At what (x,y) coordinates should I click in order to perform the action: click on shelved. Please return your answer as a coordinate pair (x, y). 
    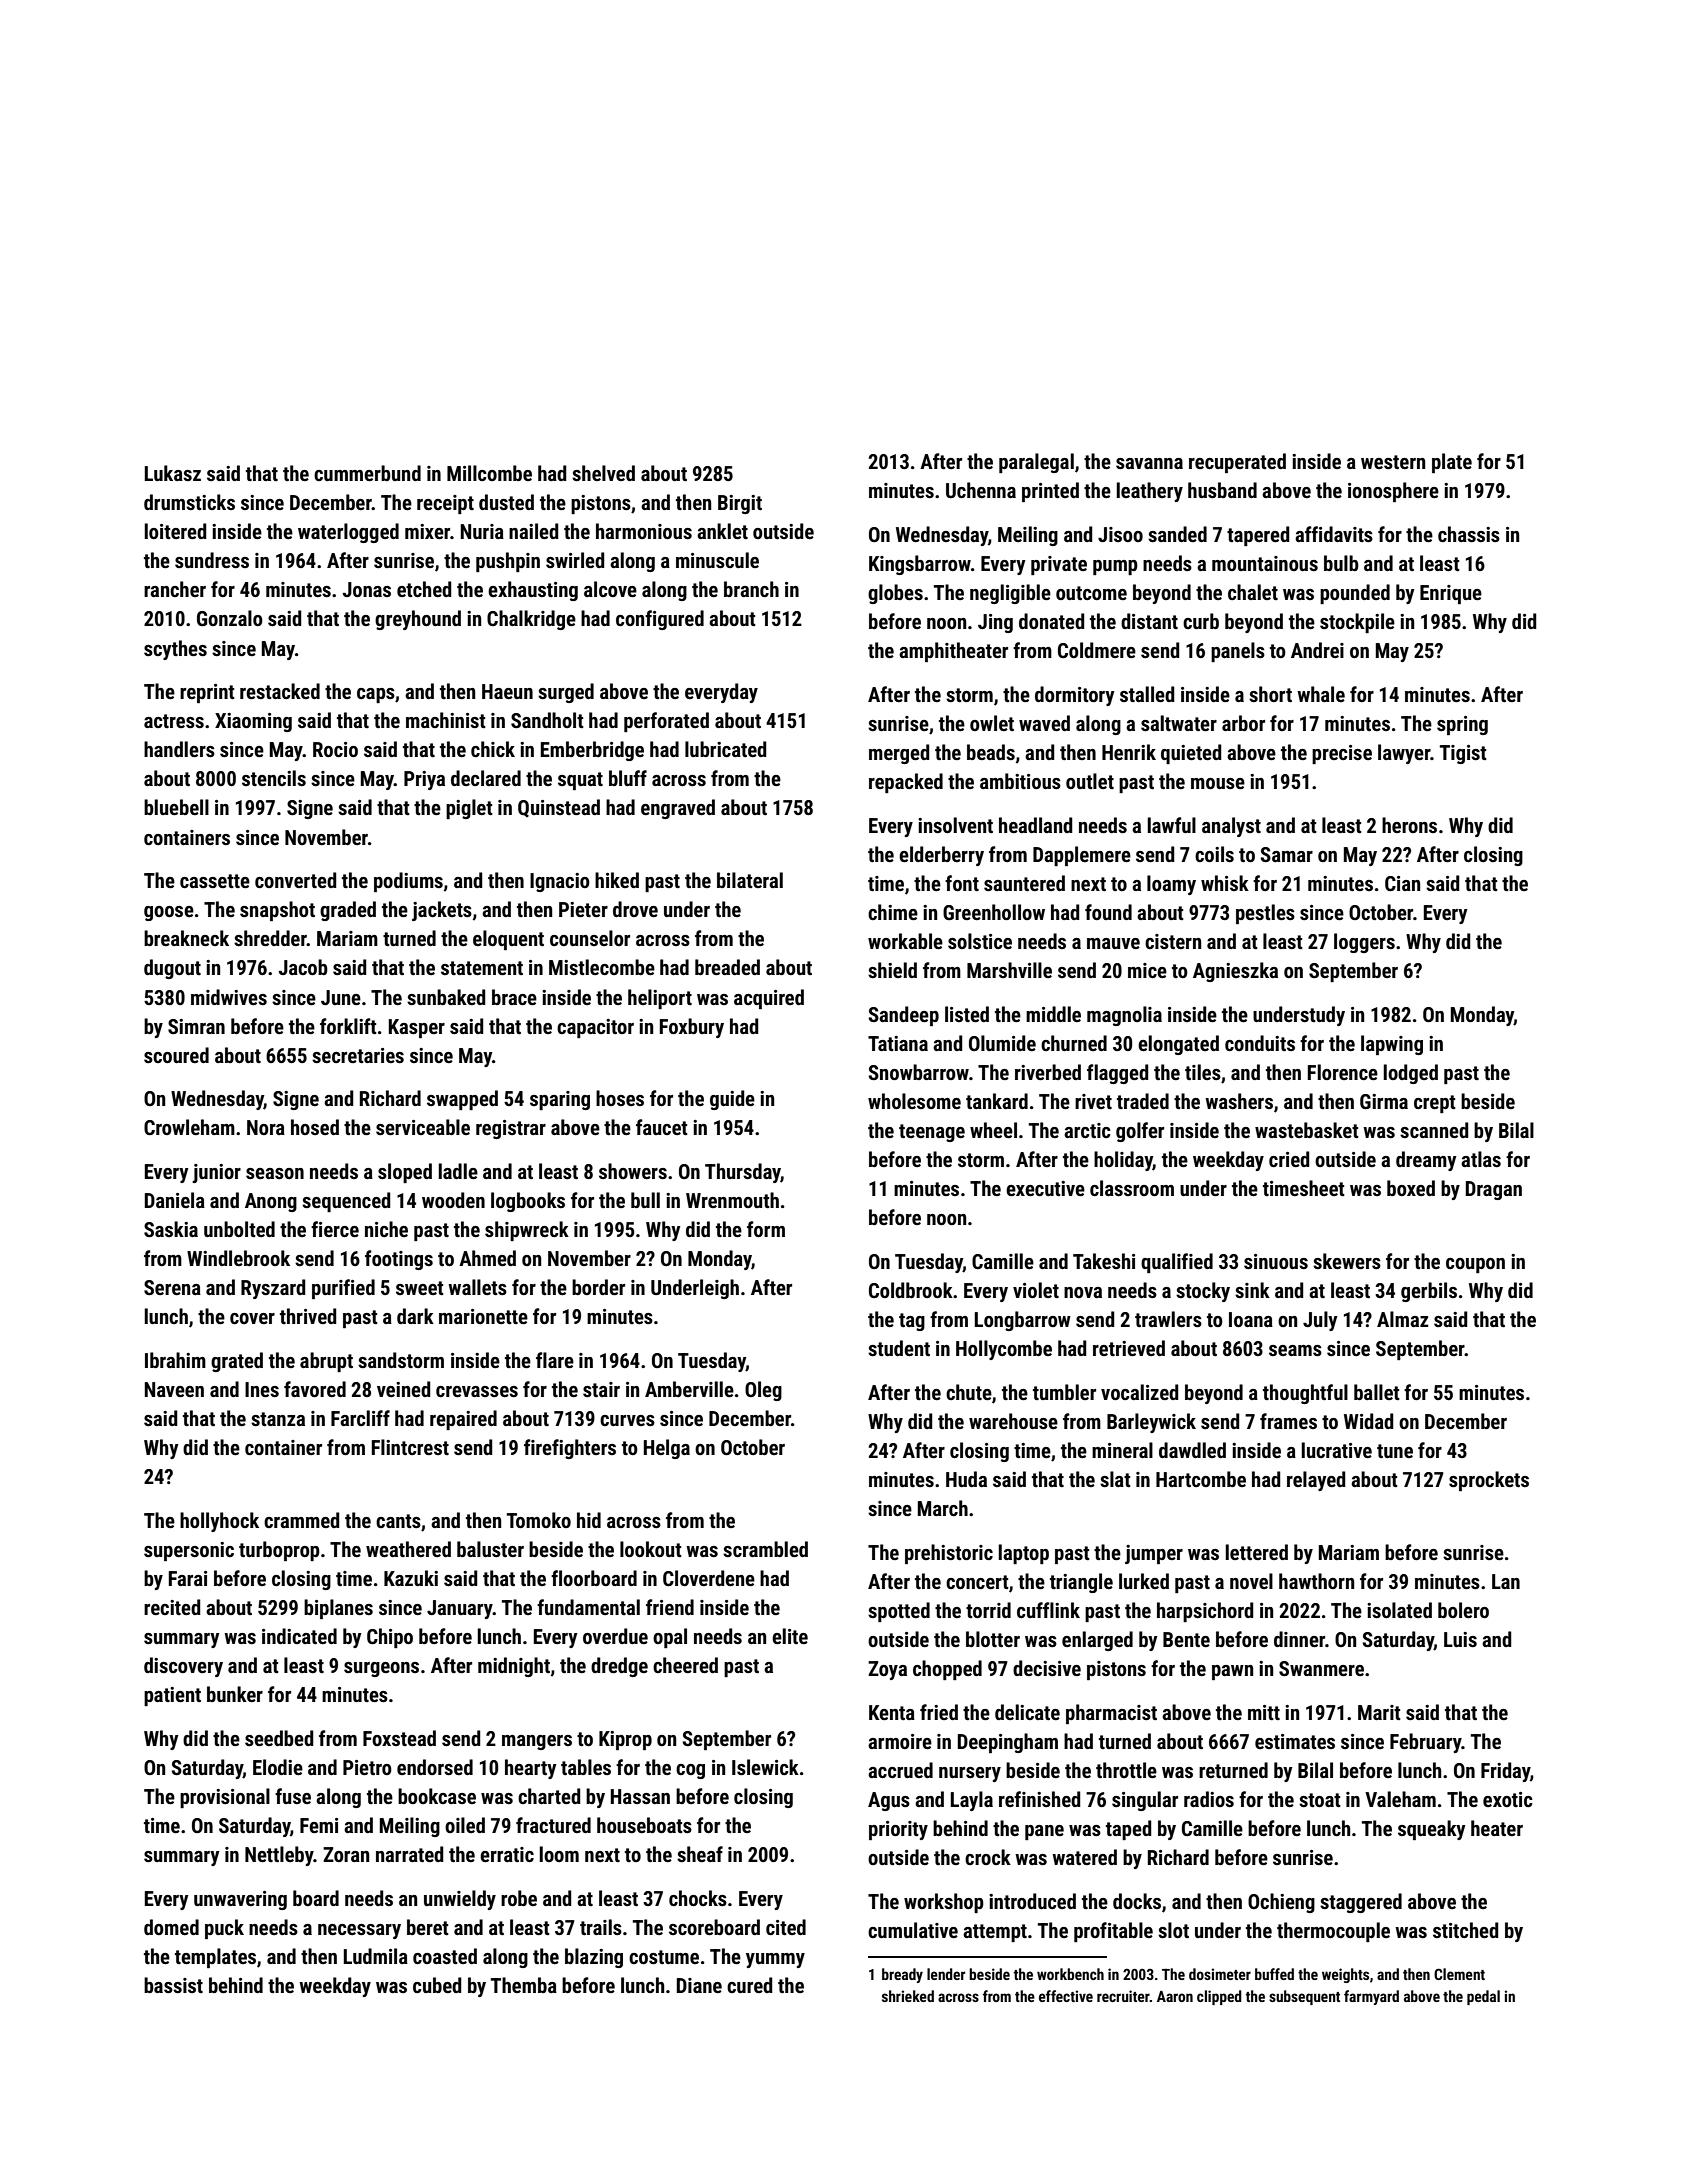
    Looking at the image, I should click on (603, 473).
